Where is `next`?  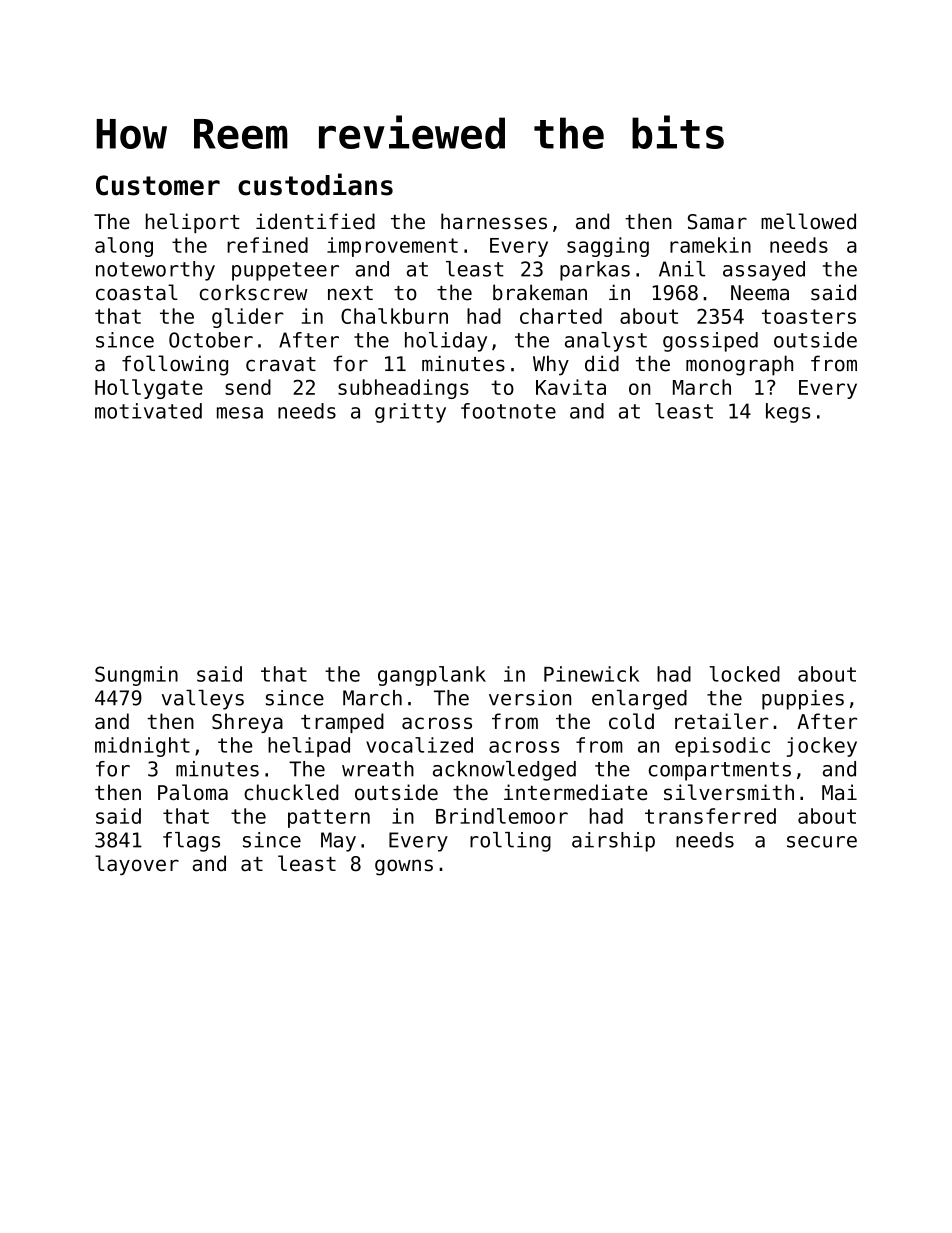
next is located at coordinates (350, 293).
